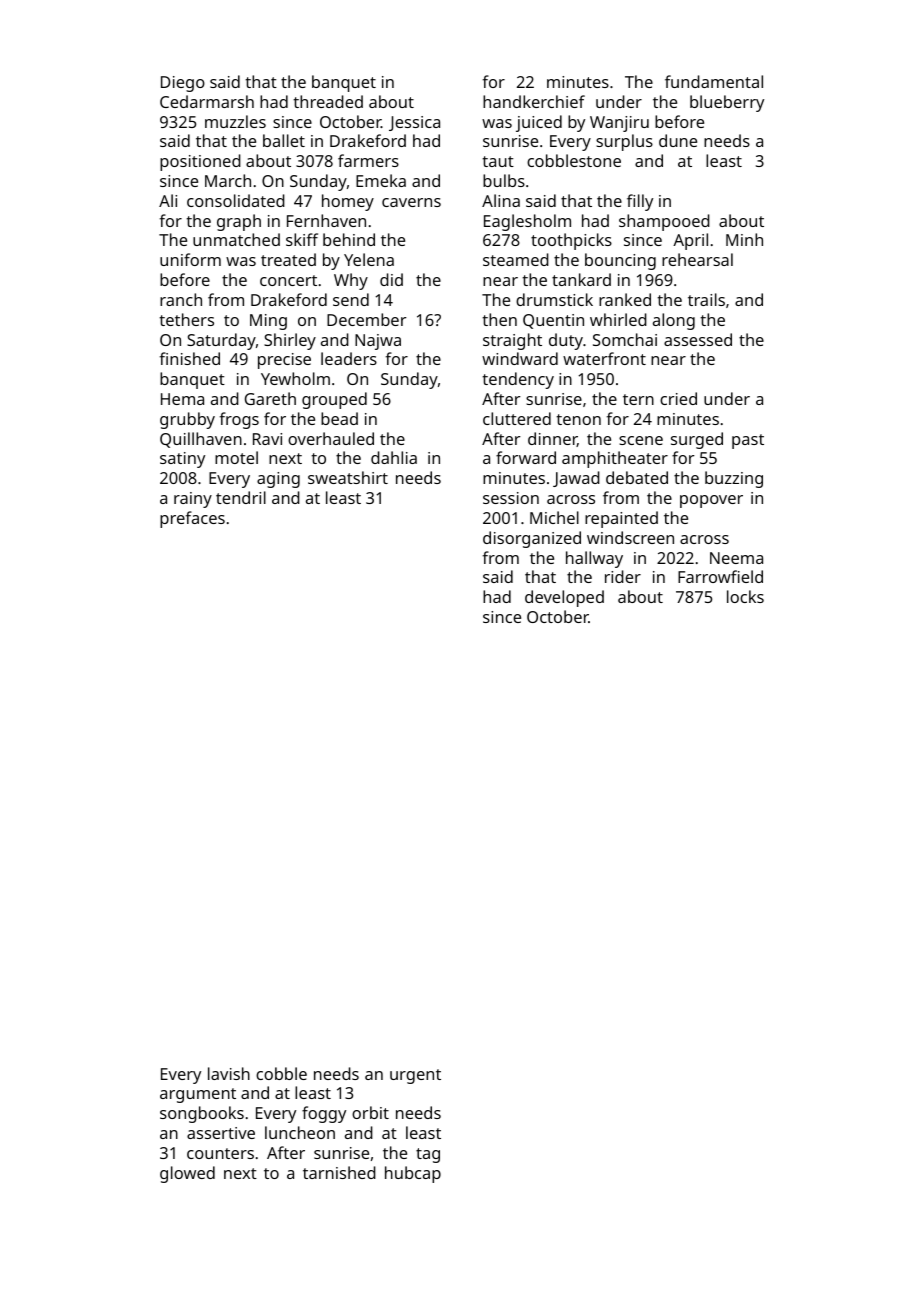  I want to click on windward, so click(520, 358).
